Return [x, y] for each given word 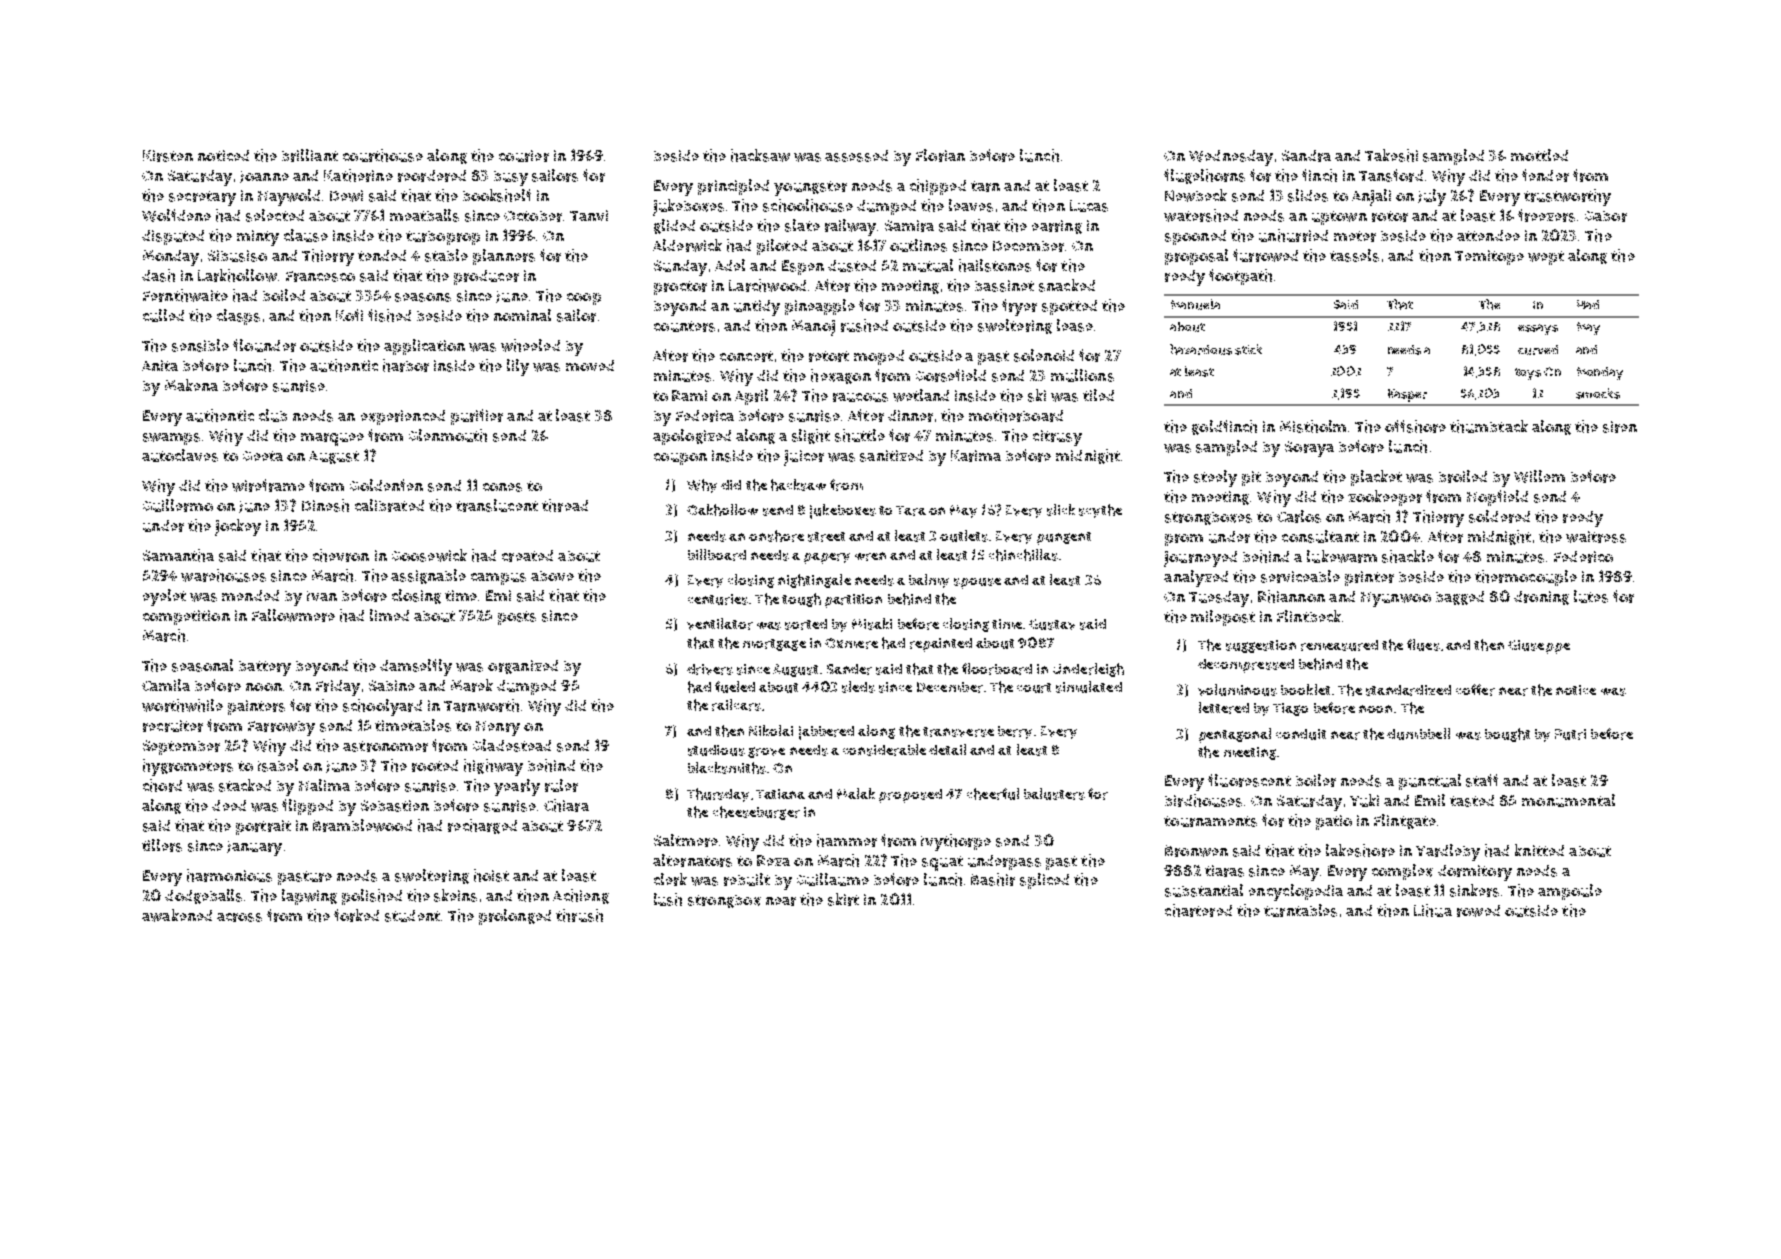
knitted [1539, 850]
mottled [1539, 155]
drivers [710, 669]
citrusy [1057, 438]
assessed [856, 156]
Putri [1570, 734]
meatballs [424, 215]
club [273, 415]
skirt [843, 899]
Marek [472, 685]
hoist [491, 875]
